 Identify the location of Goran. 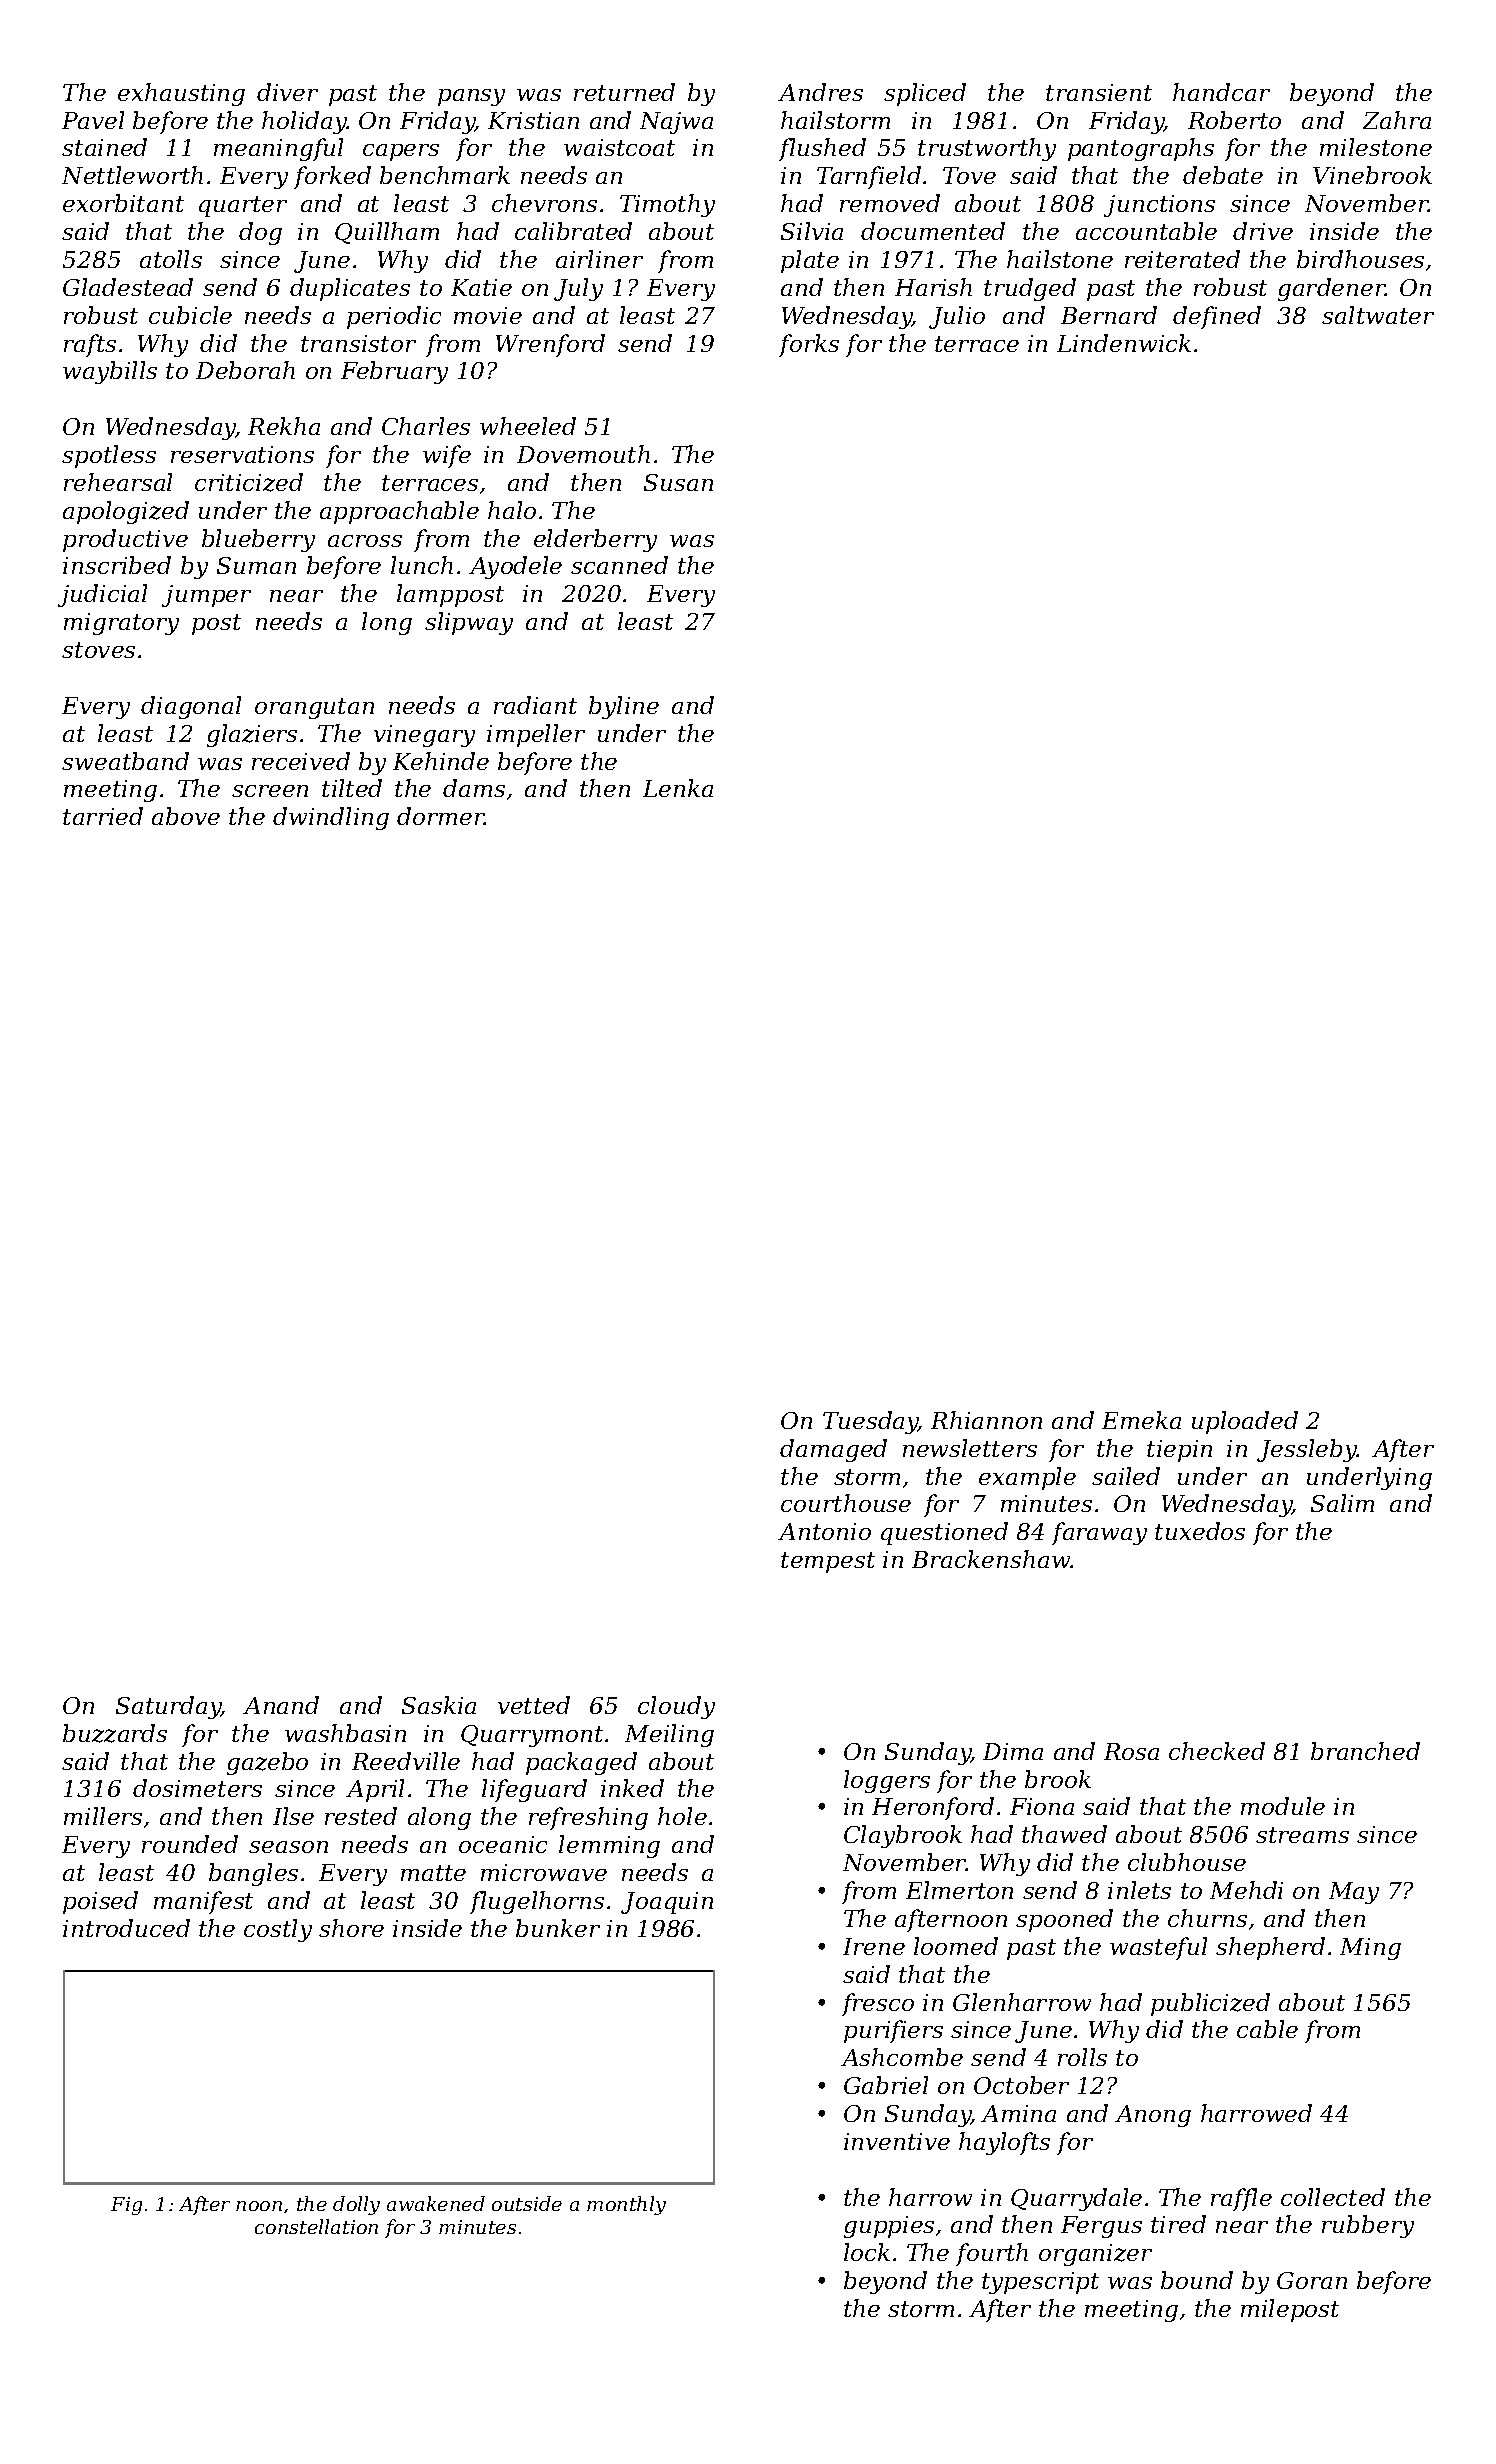
(1312, 2280).
